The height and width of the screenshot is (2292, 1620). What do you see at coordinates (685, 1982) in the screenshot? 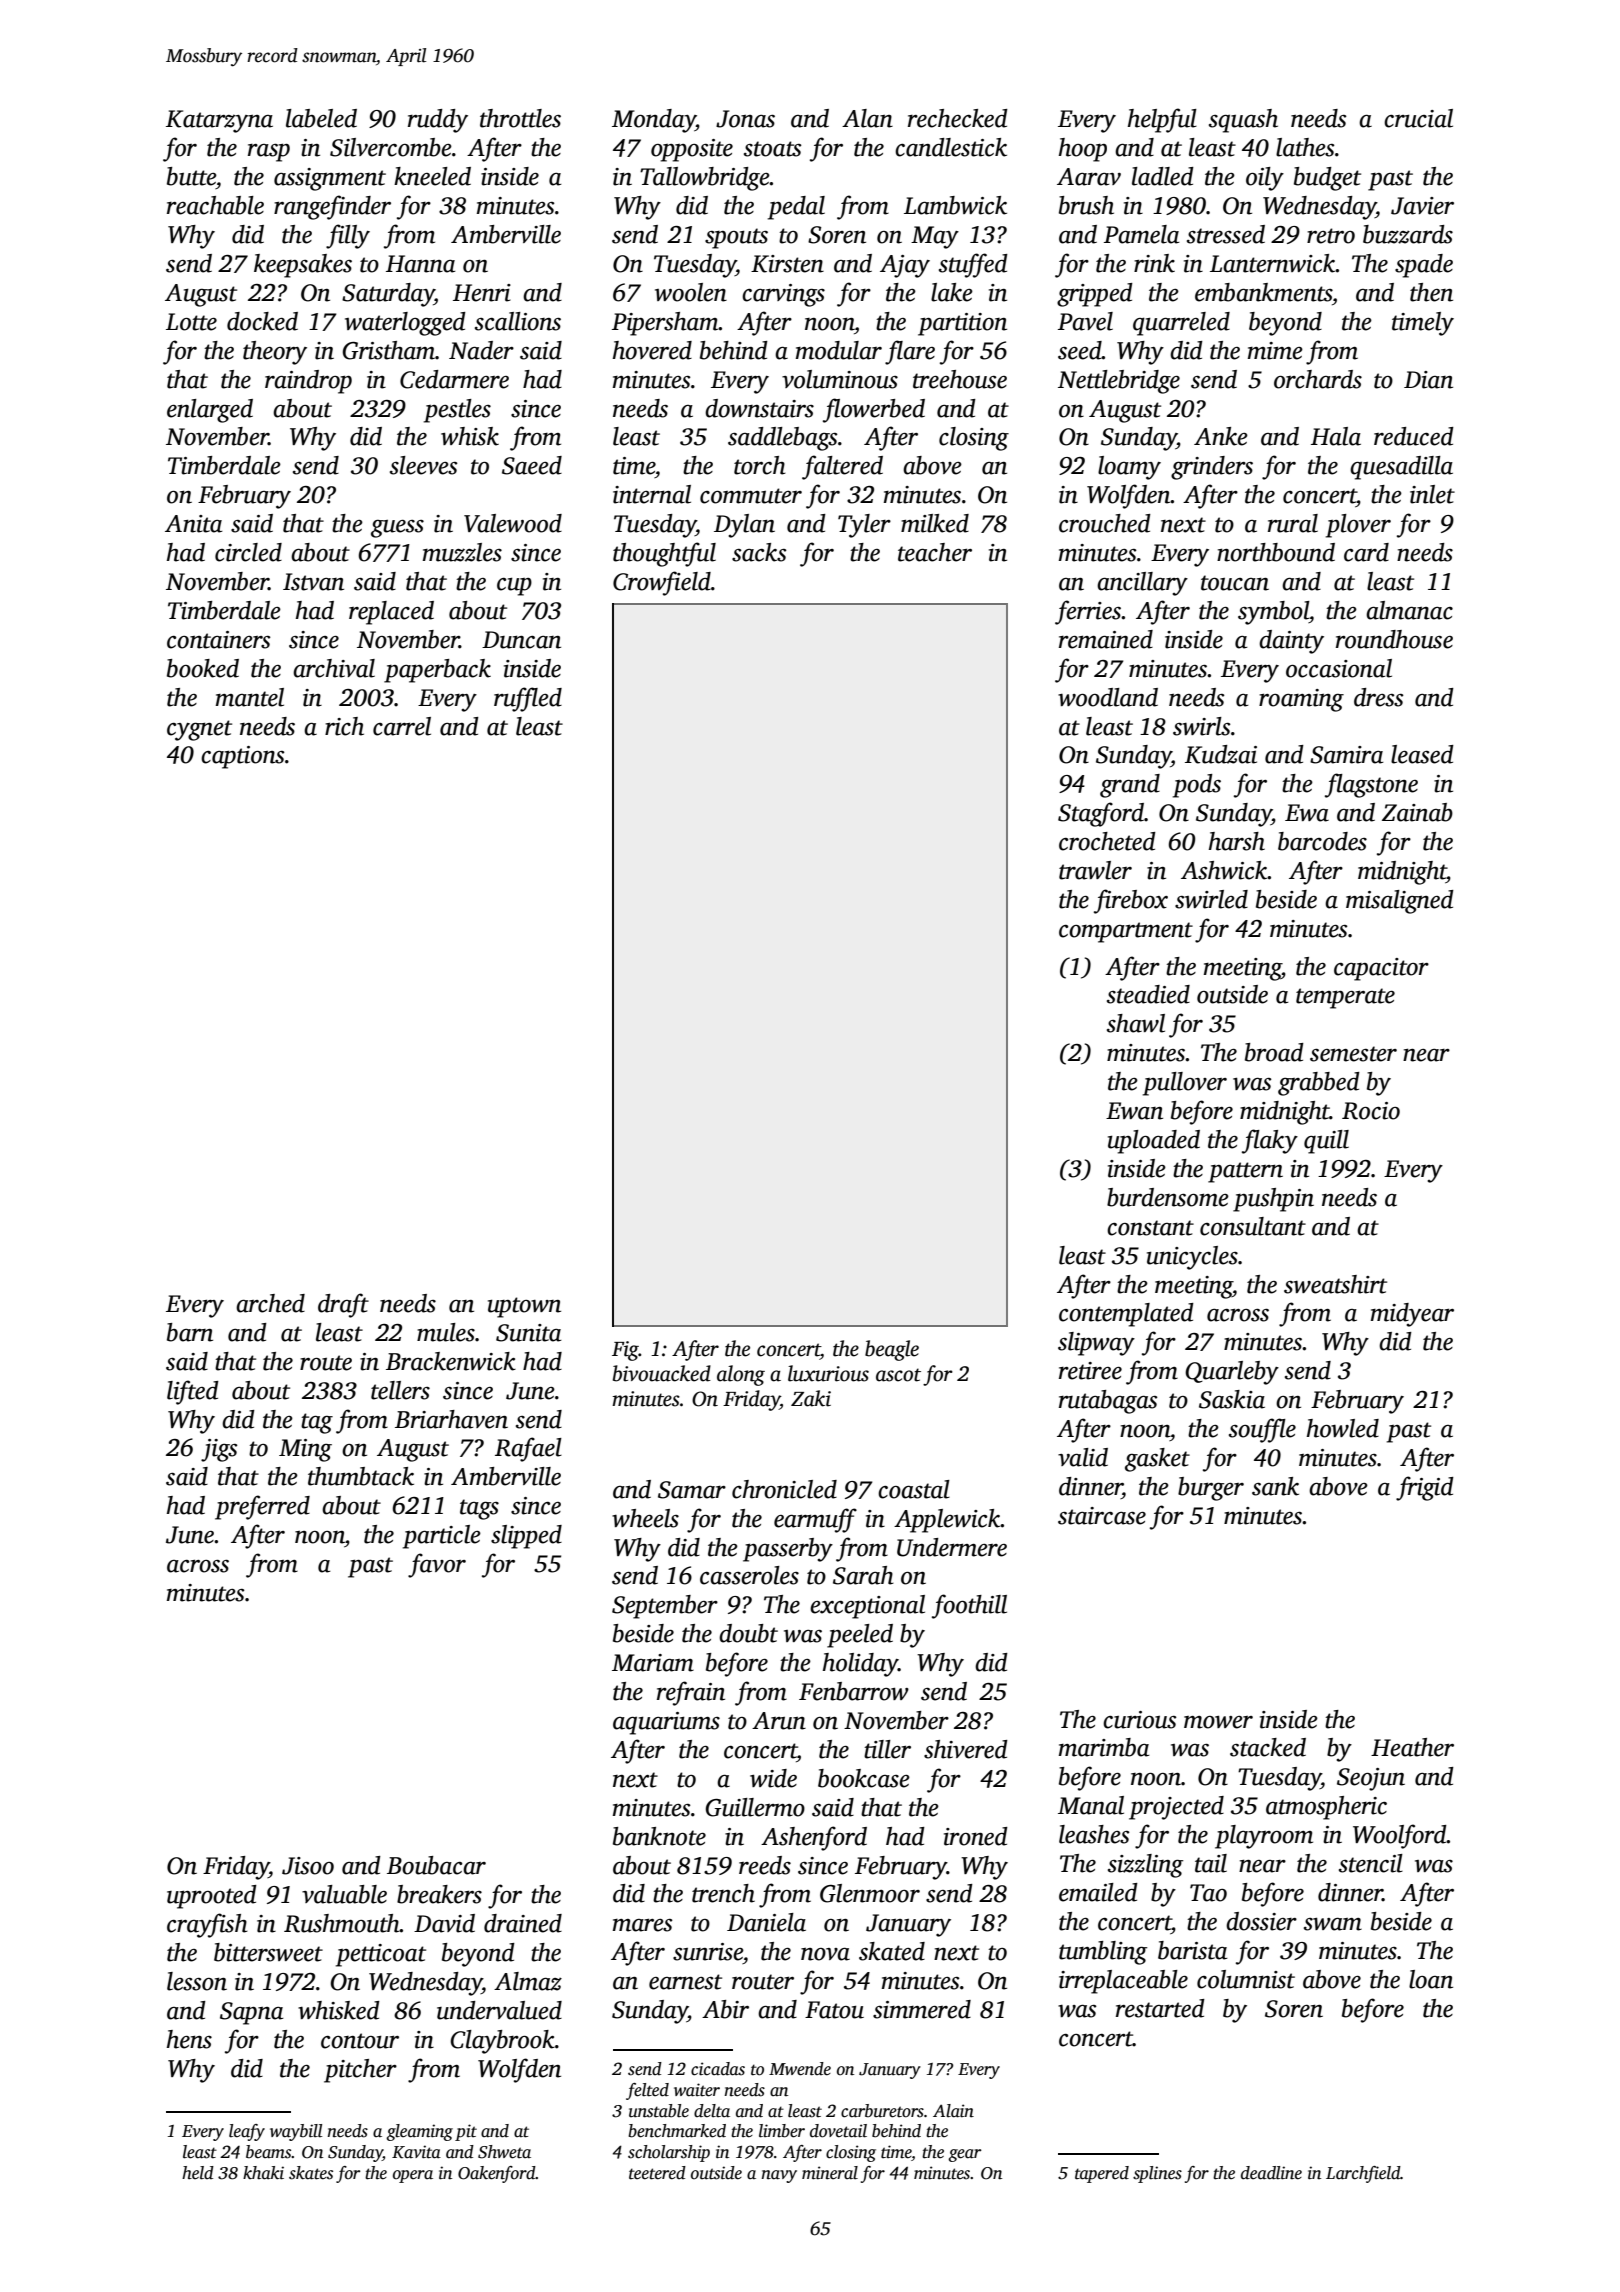
I see `earnest` at bounding box center [685, 1982].
